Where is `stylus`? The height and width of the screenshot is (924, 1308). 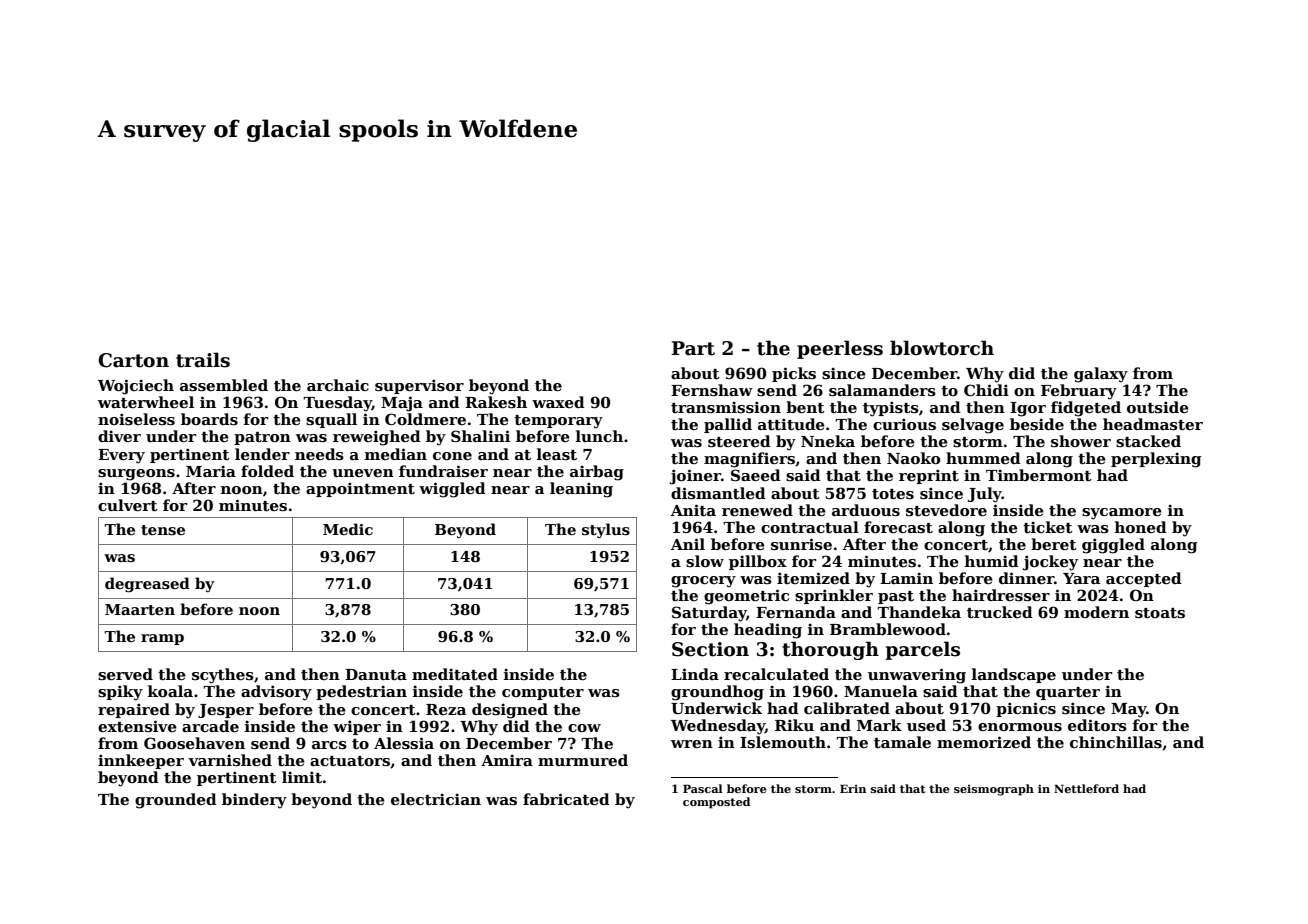 stylus is located at coordinates (606, 530).
